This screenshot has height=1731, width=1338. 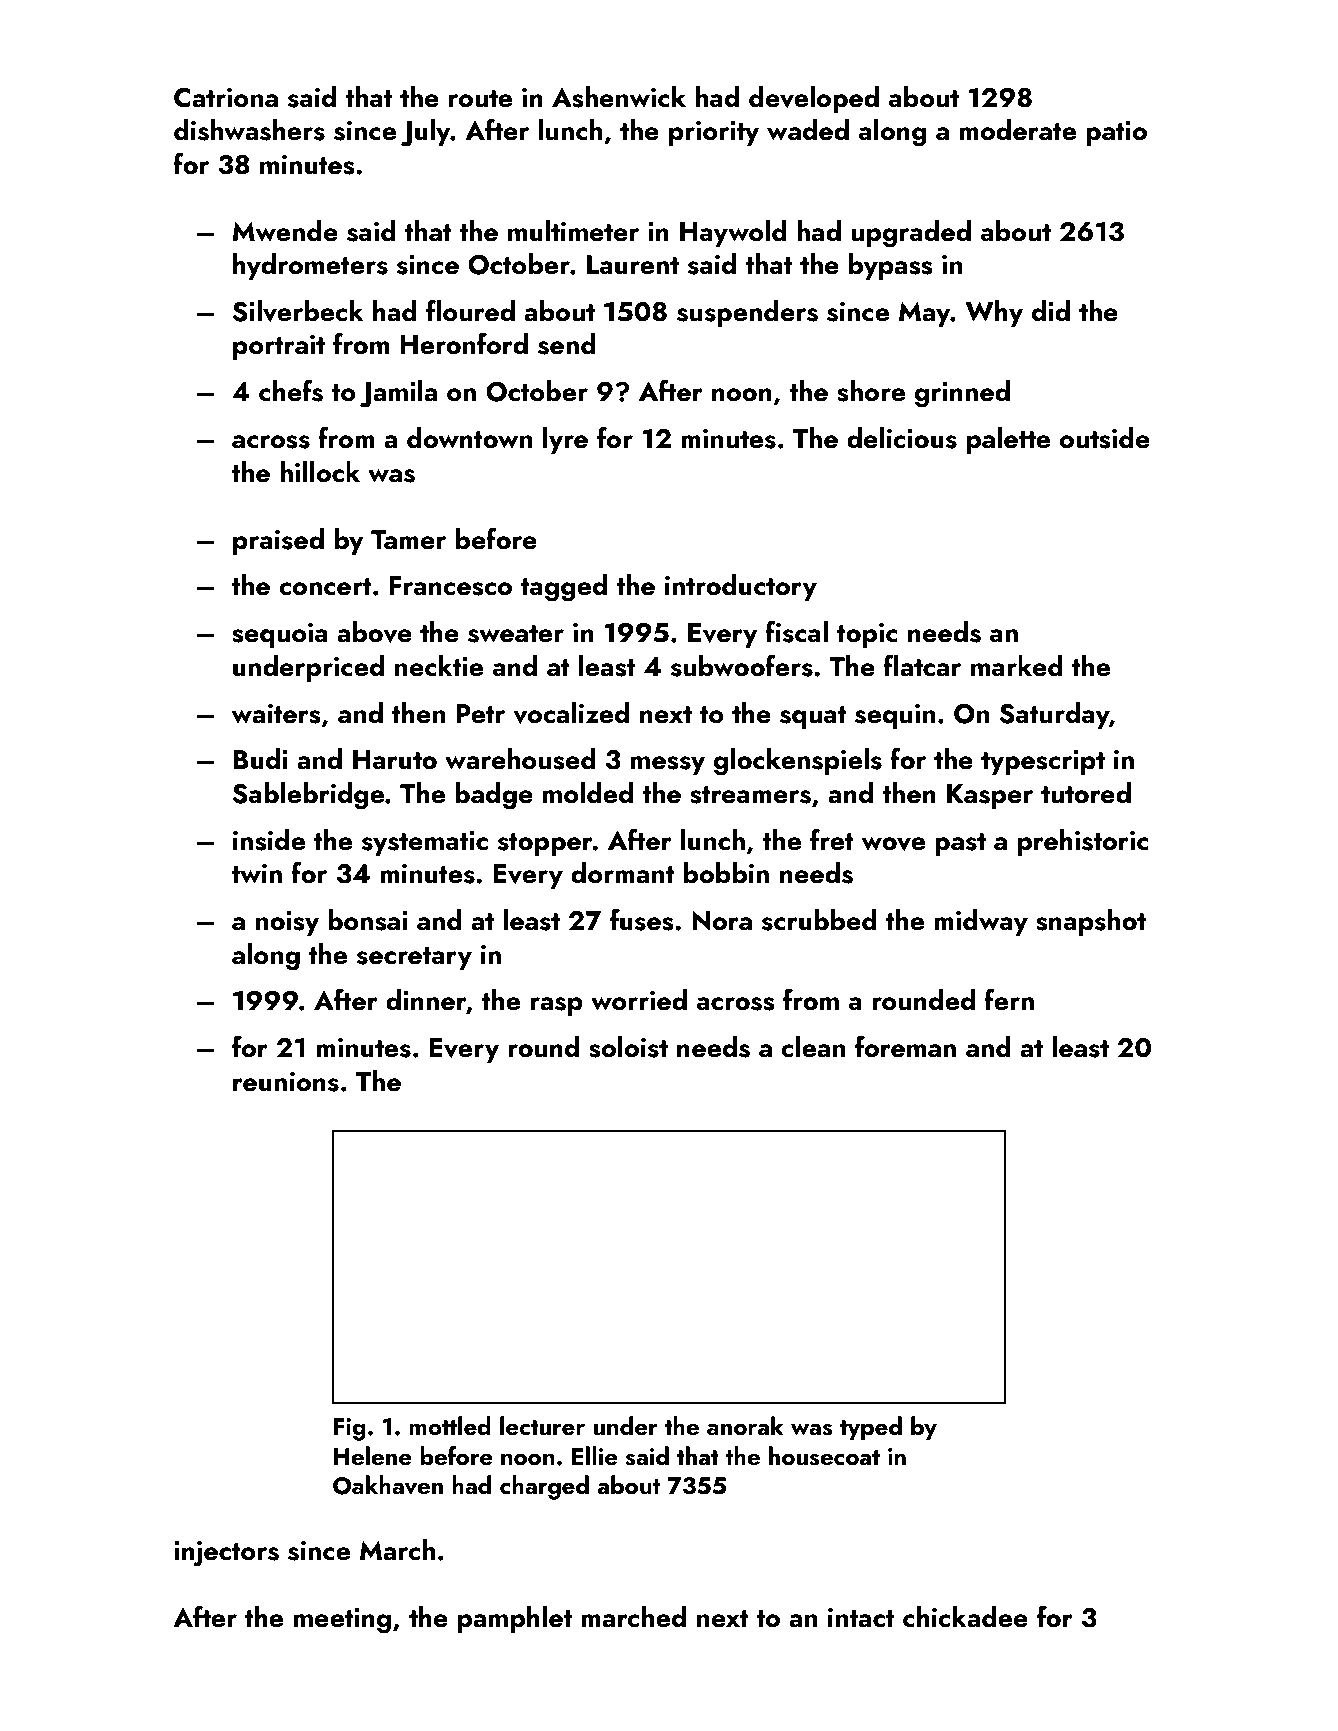 What do you see at coordinates (905, 1046) in the screenshot?
I see `foreman` at bounding box center [905, 1046].
